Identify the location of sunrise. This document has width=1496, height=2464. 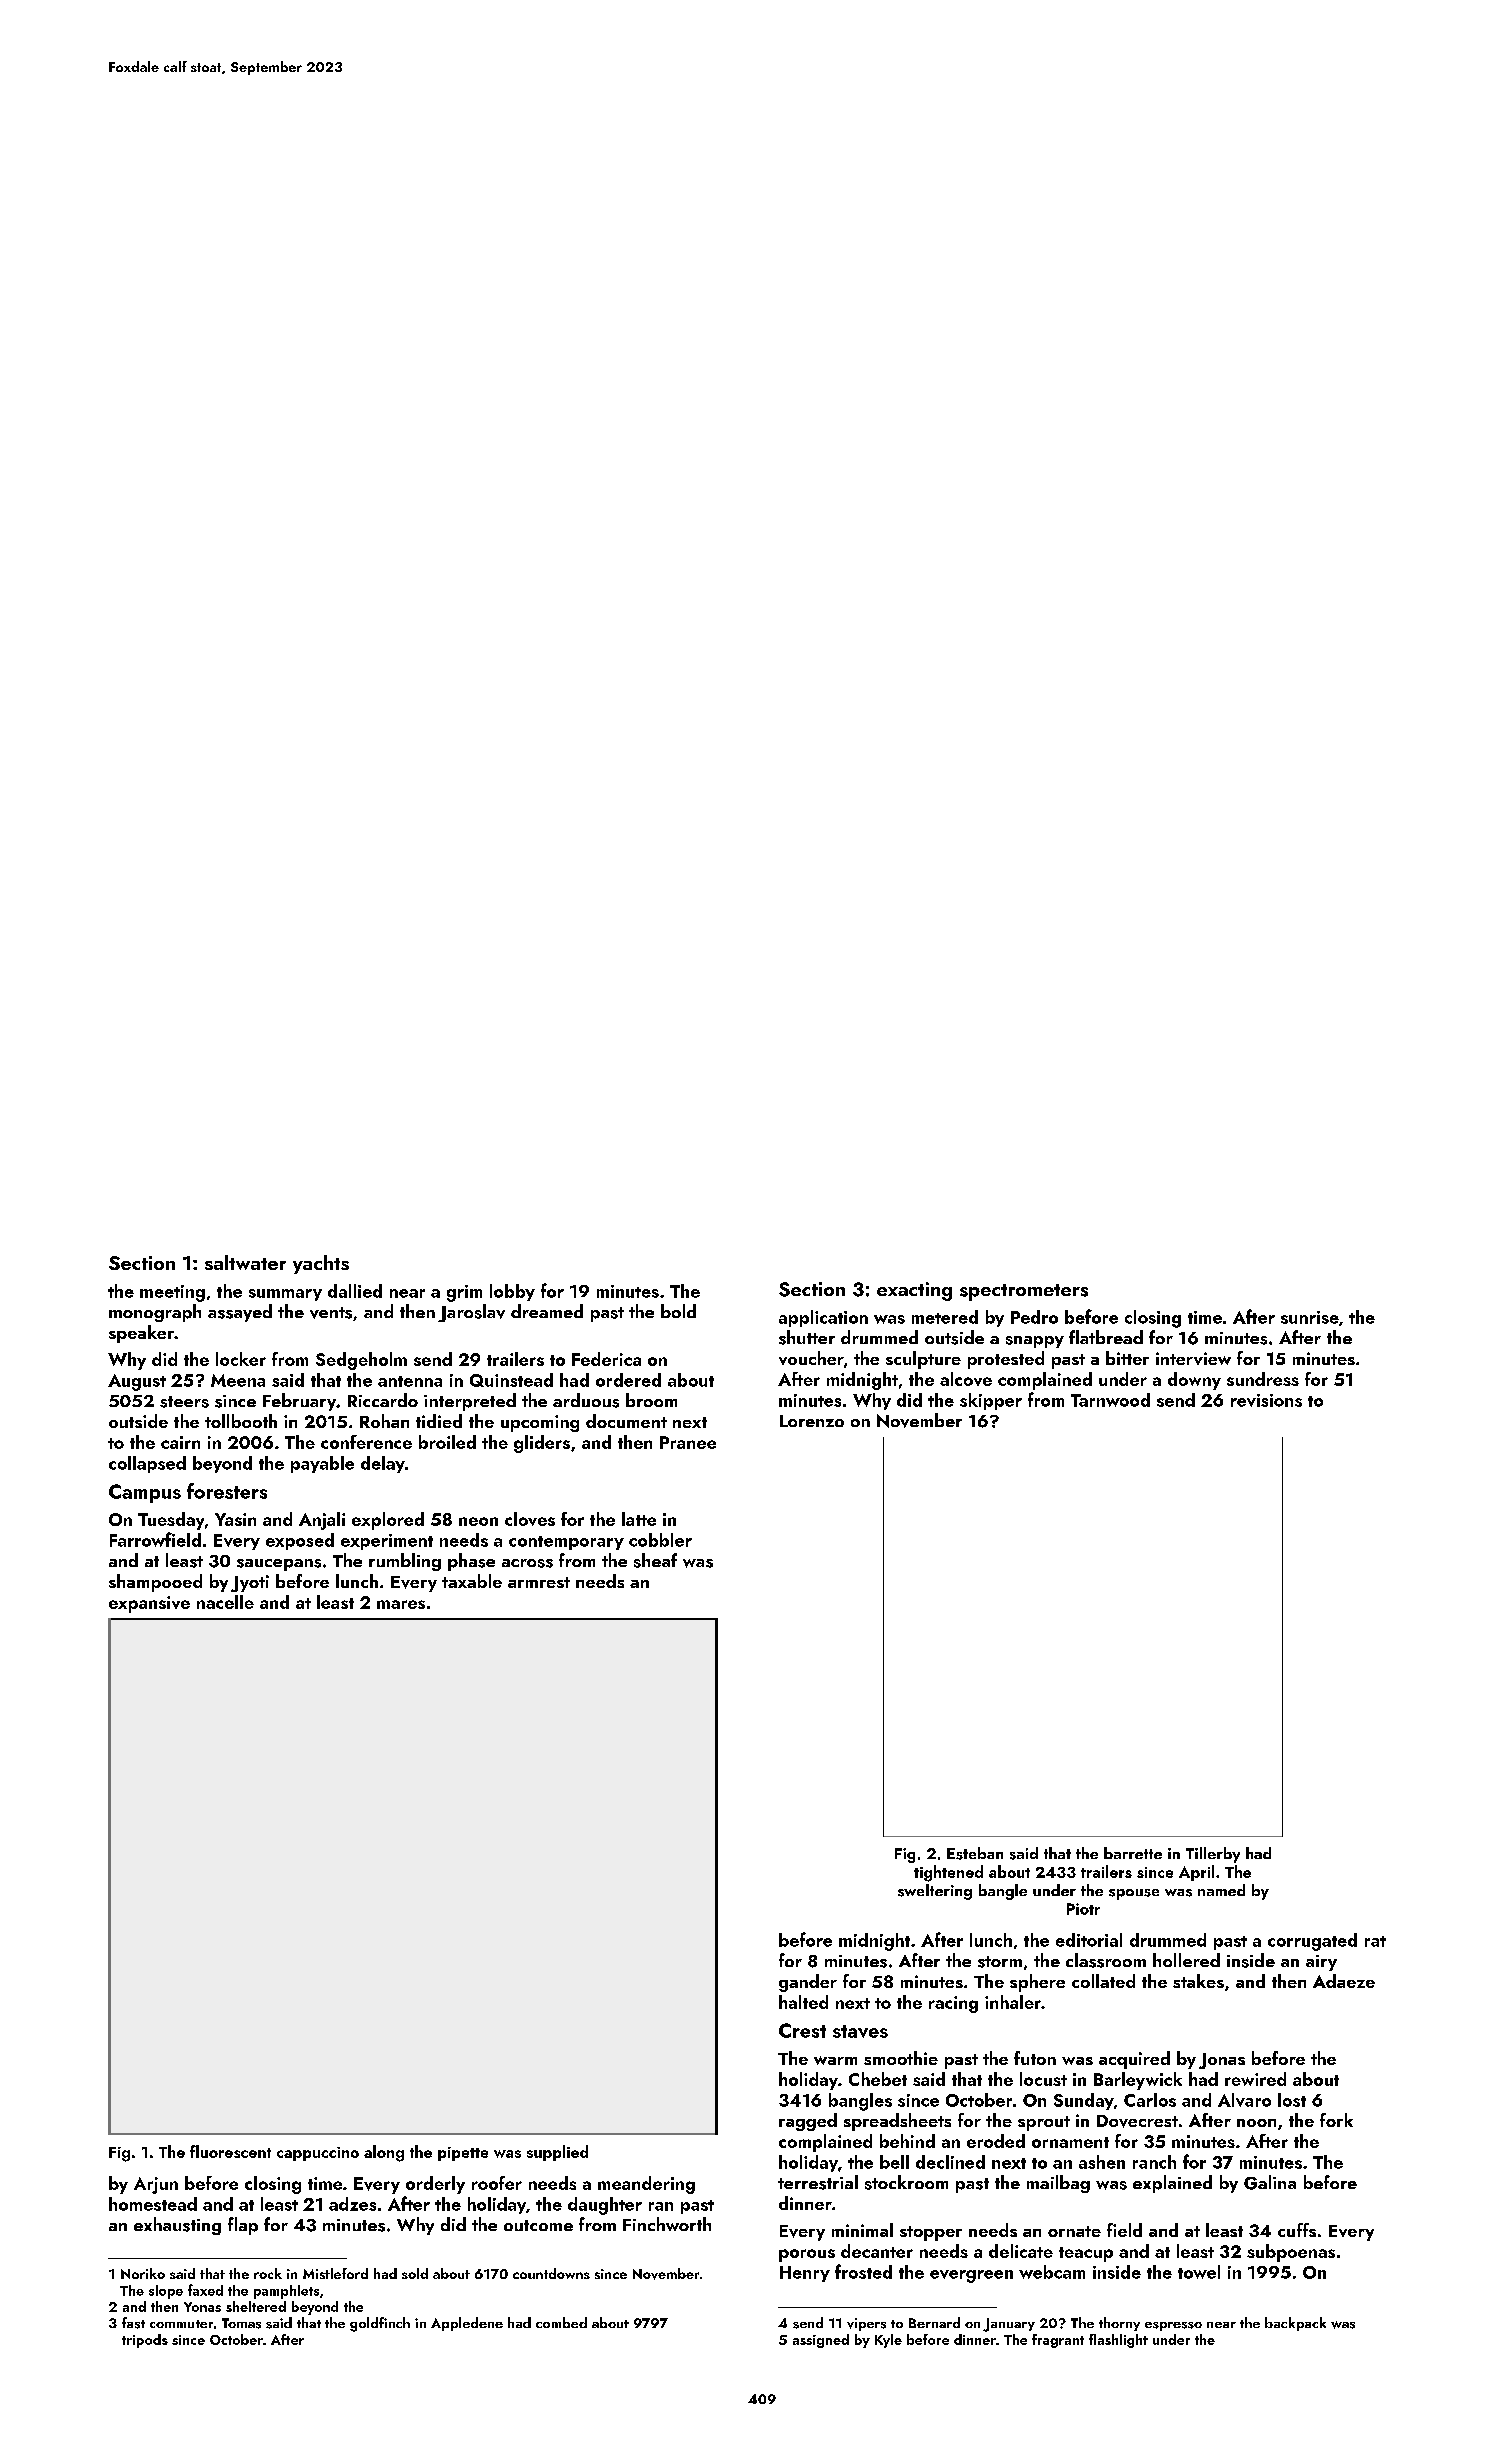
(1310, 1317).
